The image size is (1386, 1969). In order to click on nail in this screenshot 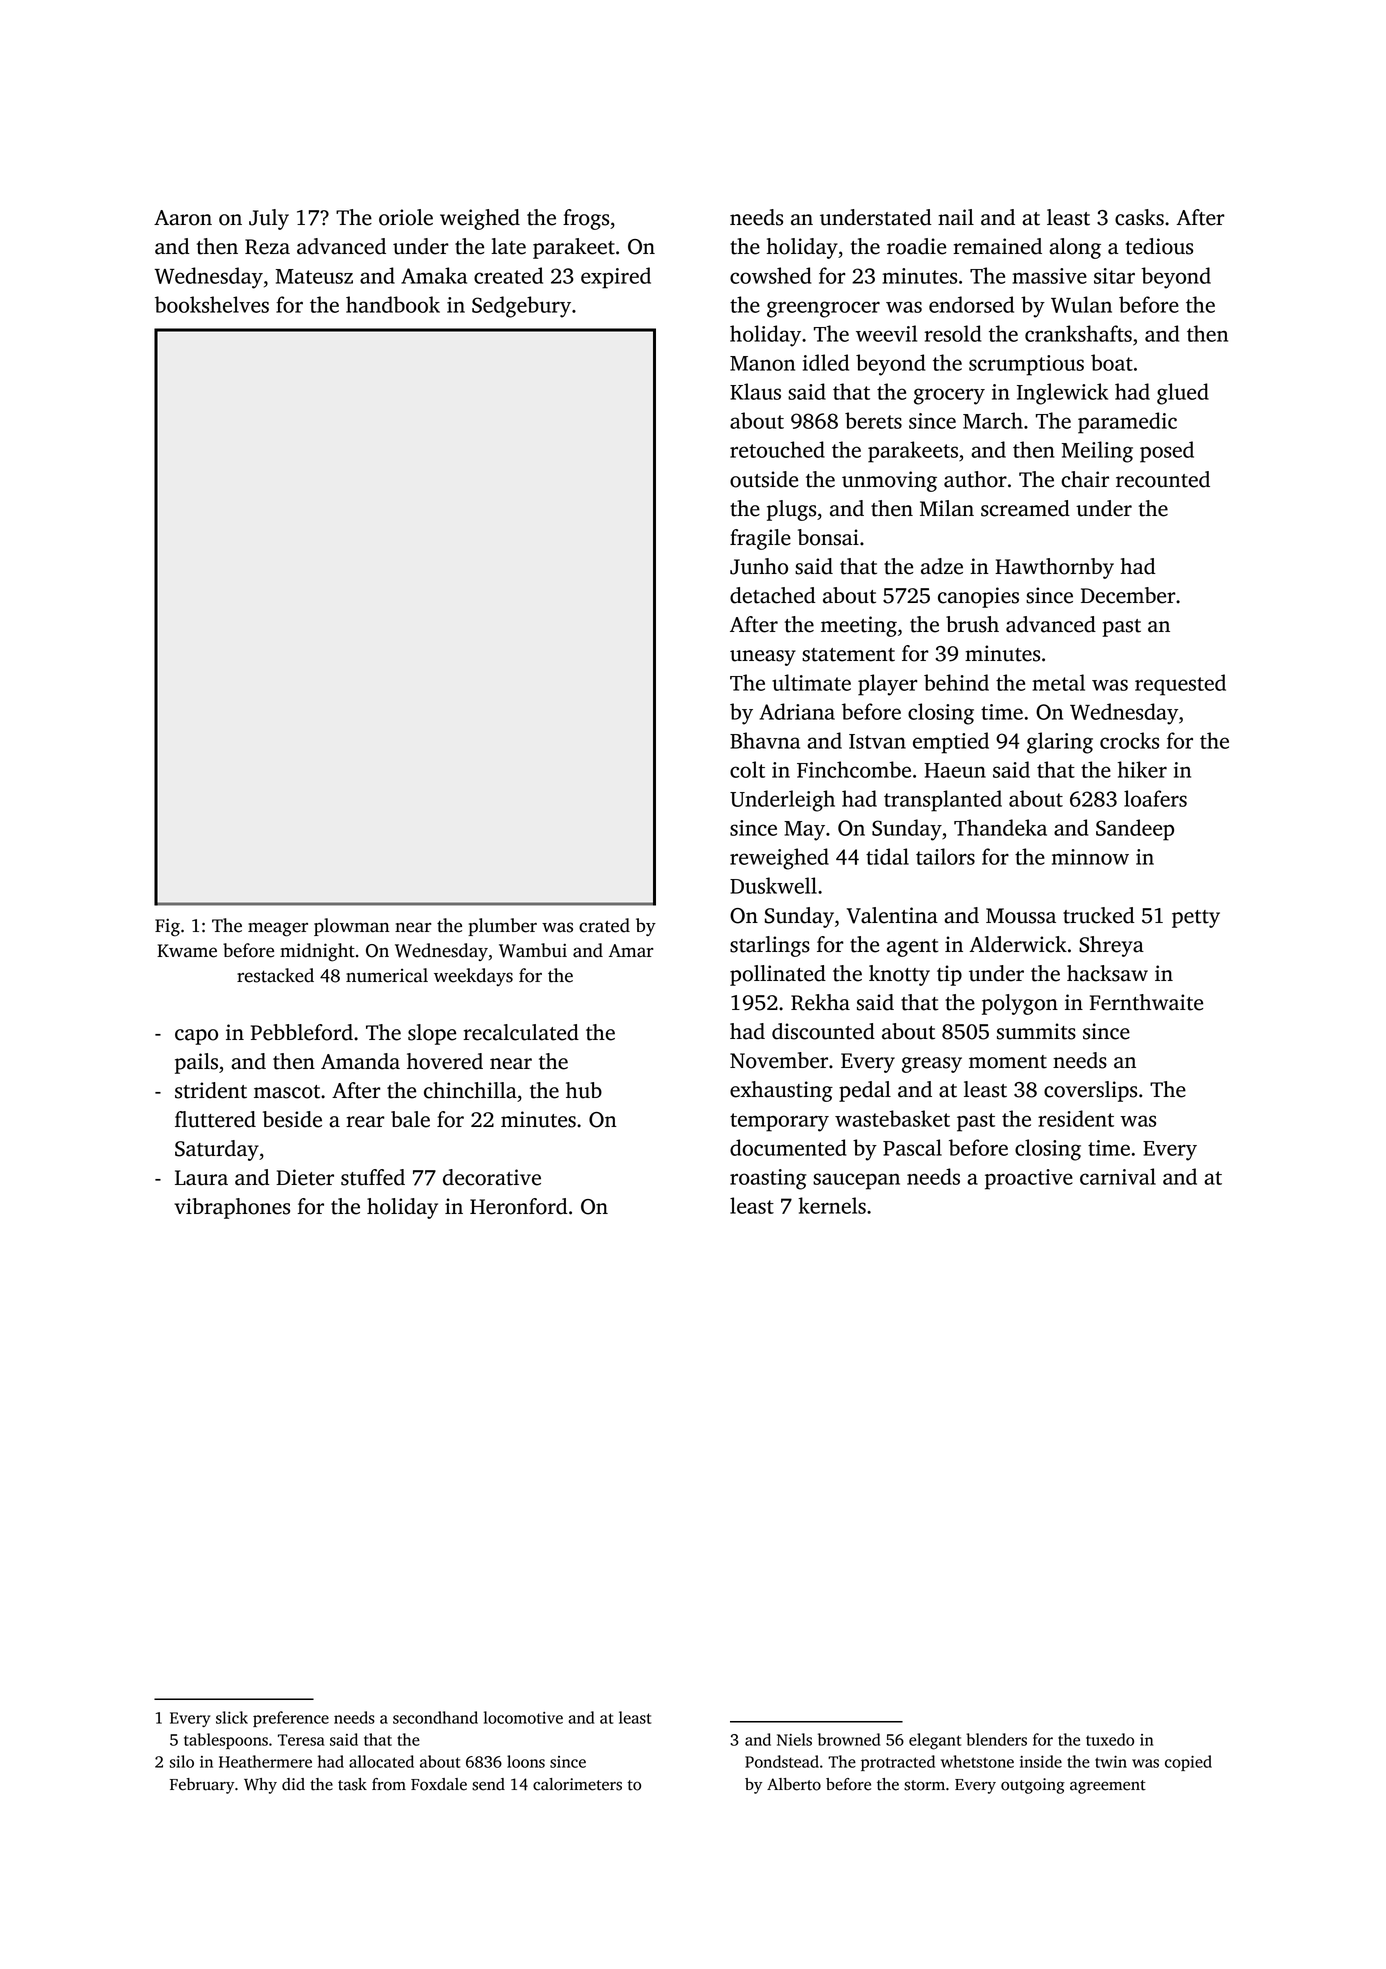, I will do `click(956, 217)`.
